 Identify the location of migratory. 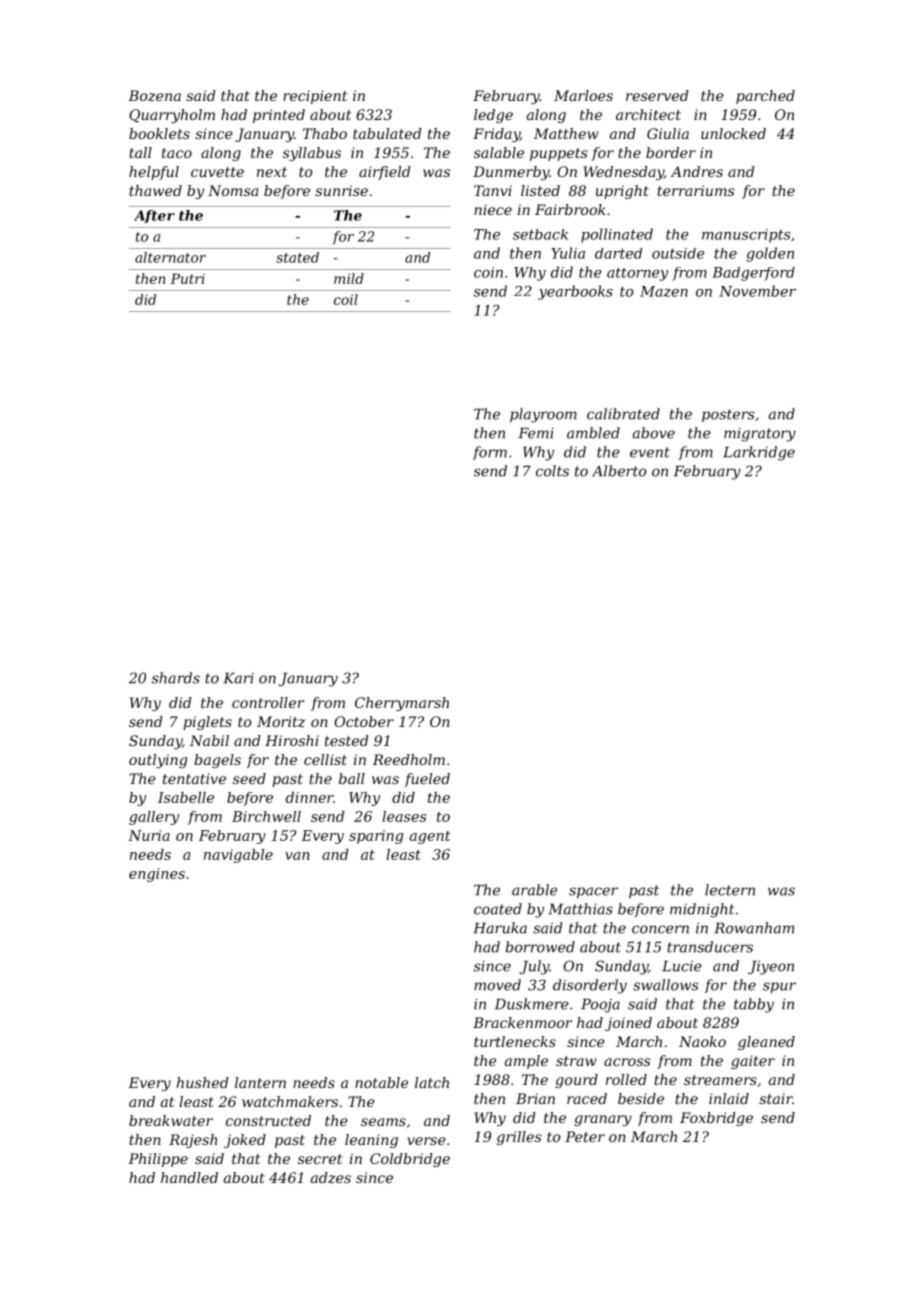
(760, 435).
